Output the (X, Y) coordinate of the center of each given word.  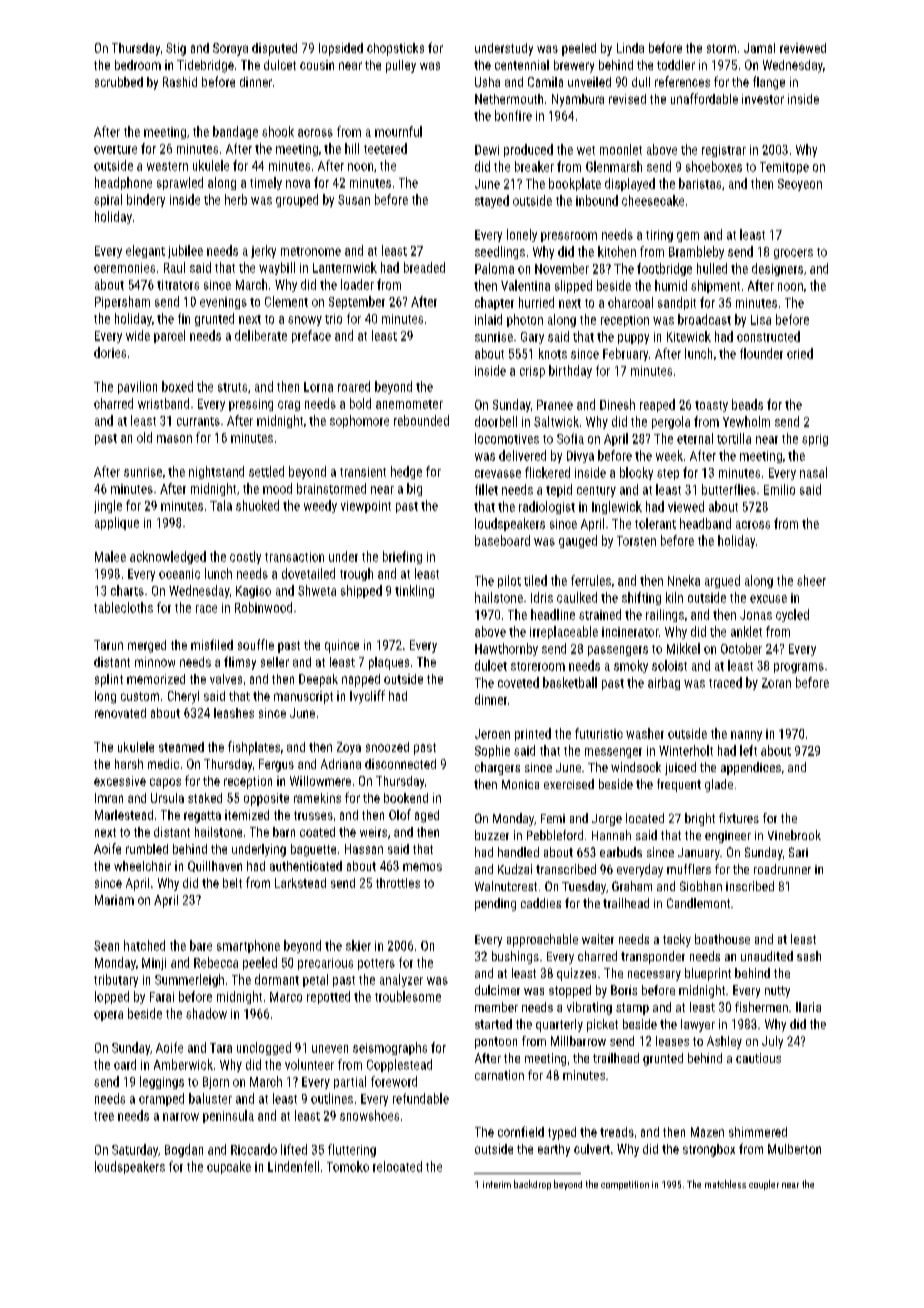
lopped (112, 997)
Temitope (784, 168)
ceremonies (124, 268)
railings (665, 615)
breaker (534, 166)
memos (422, 867)
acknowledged (168, 557)
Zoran (776, 683)
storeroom (538, 666)
